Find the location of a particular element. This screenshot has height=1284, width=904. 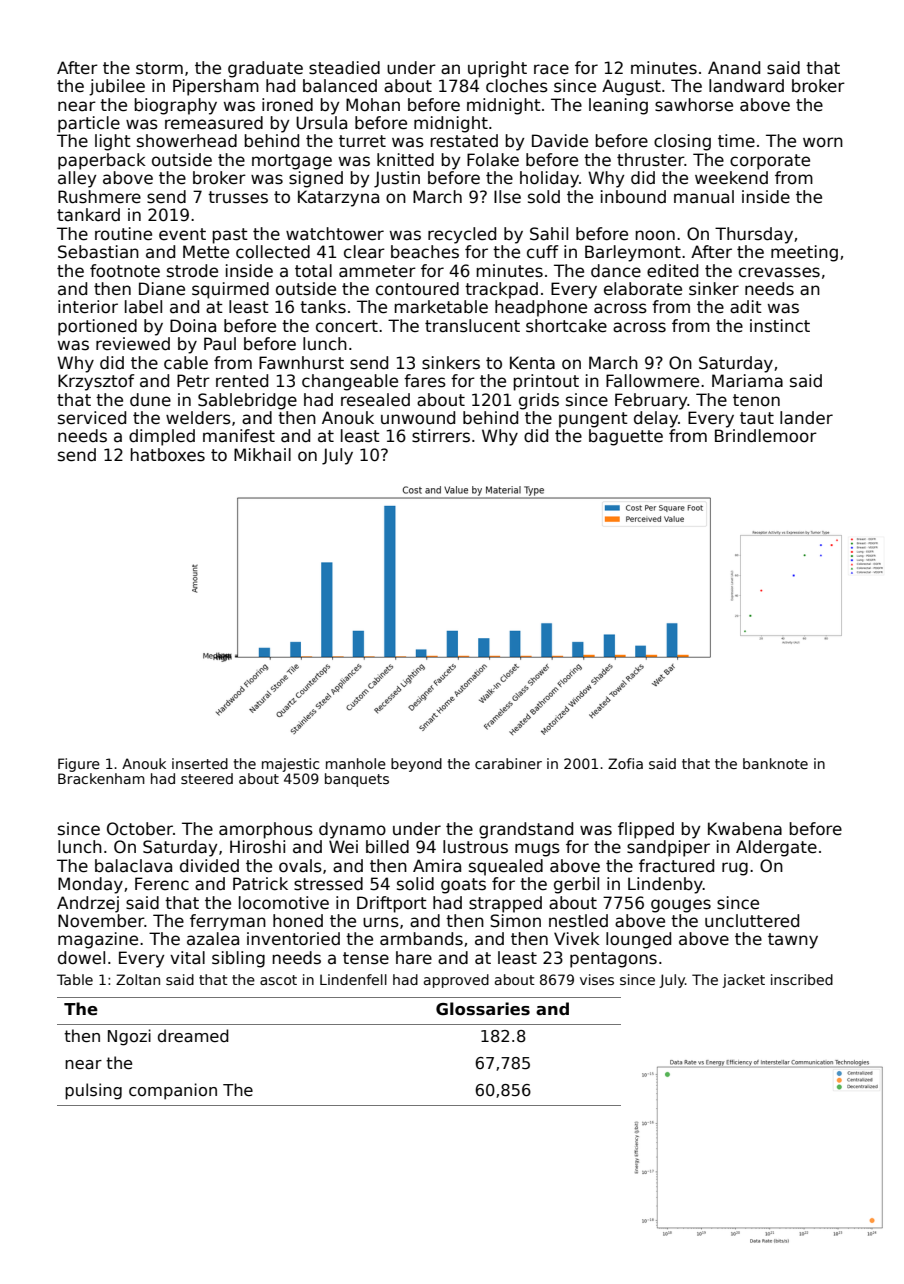

banknote is located at coordinates (775, 763).
